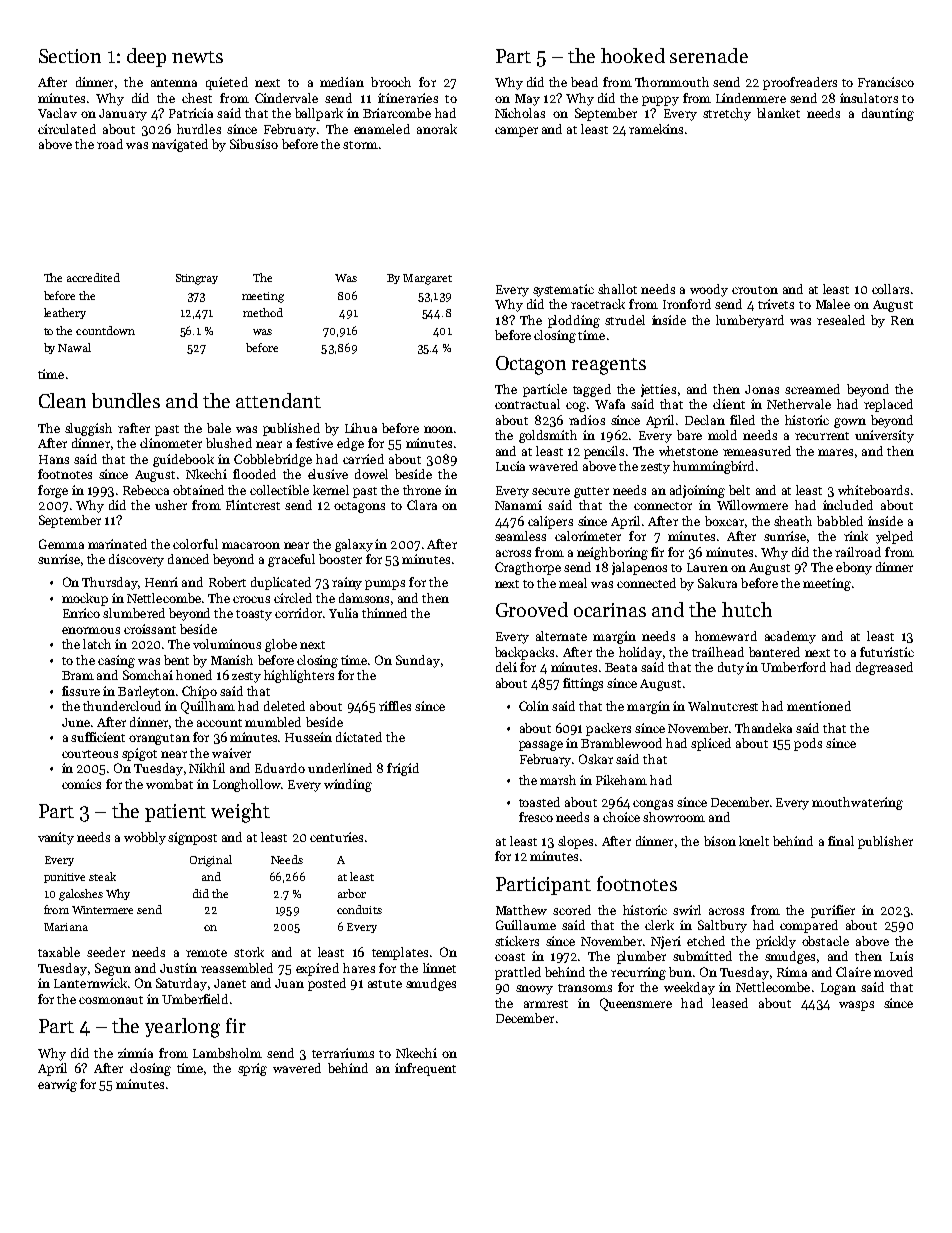 This screenshot has width=952, height=1233. I want to click on wombat, so click(169, 784).
